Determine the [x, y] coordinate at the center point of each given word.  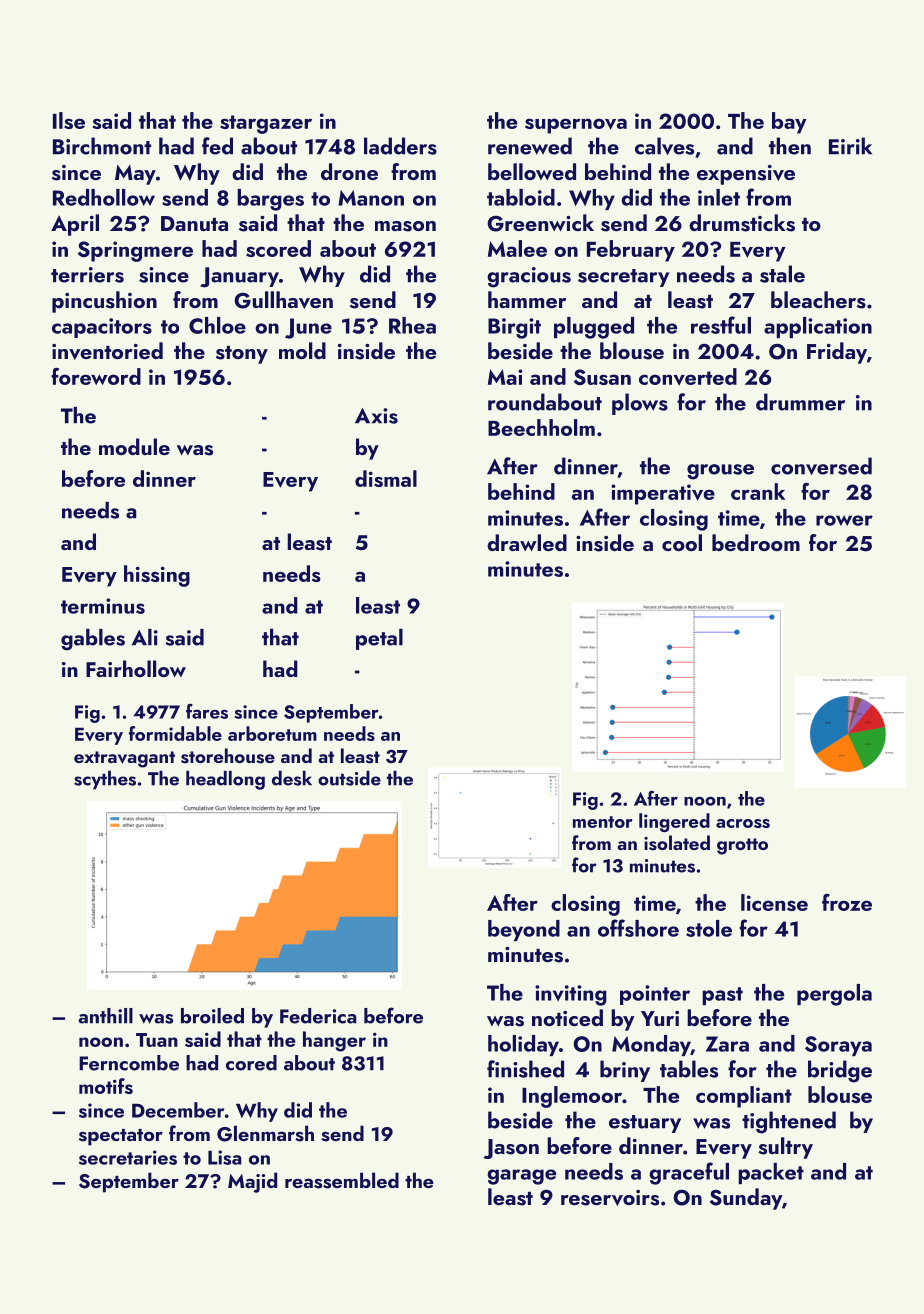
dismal [386, 478]
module [134, 446]
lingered [674, 822]
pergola [834, 995]
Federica [318, 1016]
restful [721, 325]
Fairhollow [136, 668]
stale [782, 274]
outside [349, 778]
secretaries [128, 1157]
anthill [105, 1016]
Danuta [194, 223]
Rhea [412, 325]
